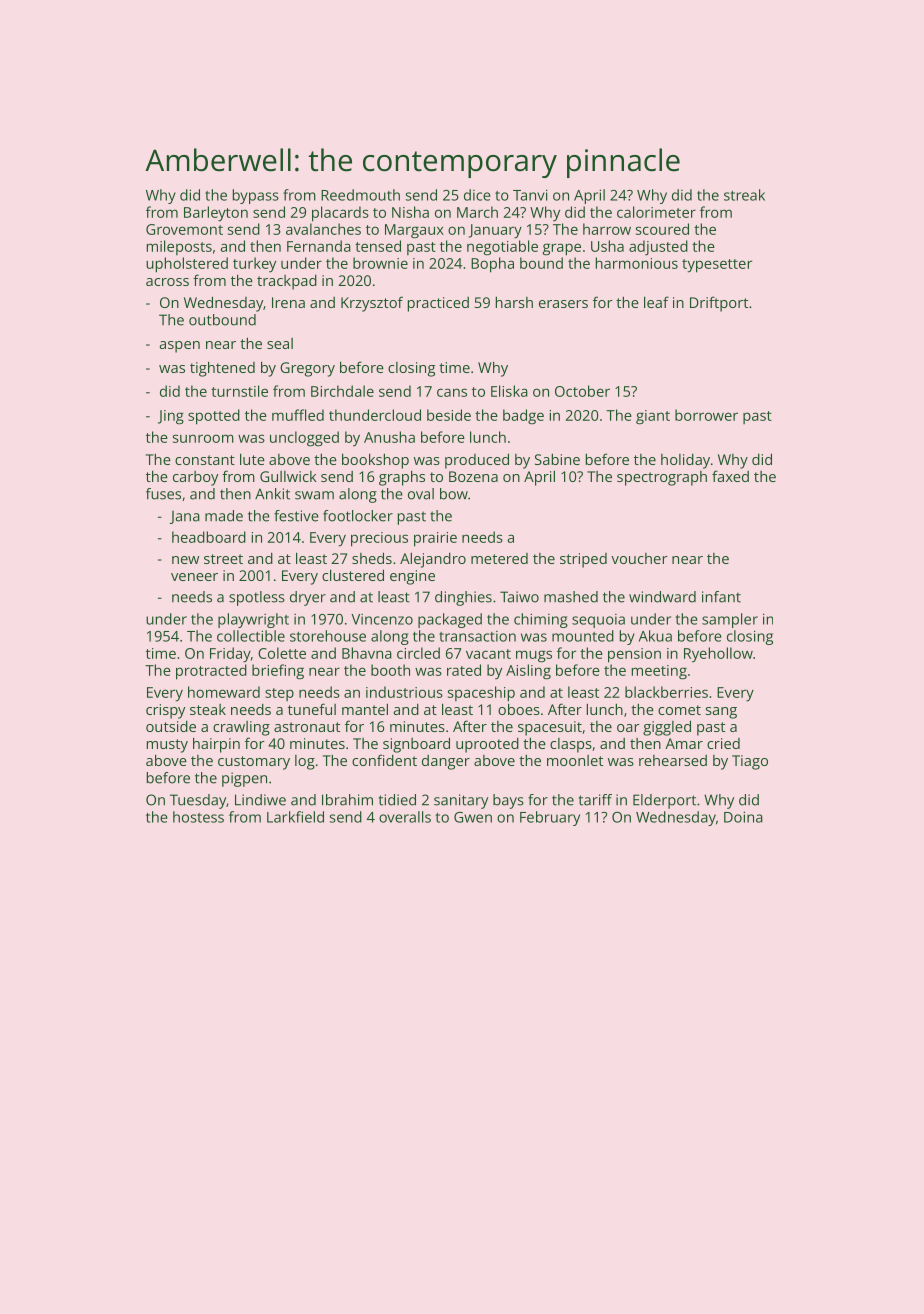 This screenshot has width=924, height=1314. What do you see at coordinates (730, 476) in the screenshot?
I see `faxed` at bounding box center [730, 476].
